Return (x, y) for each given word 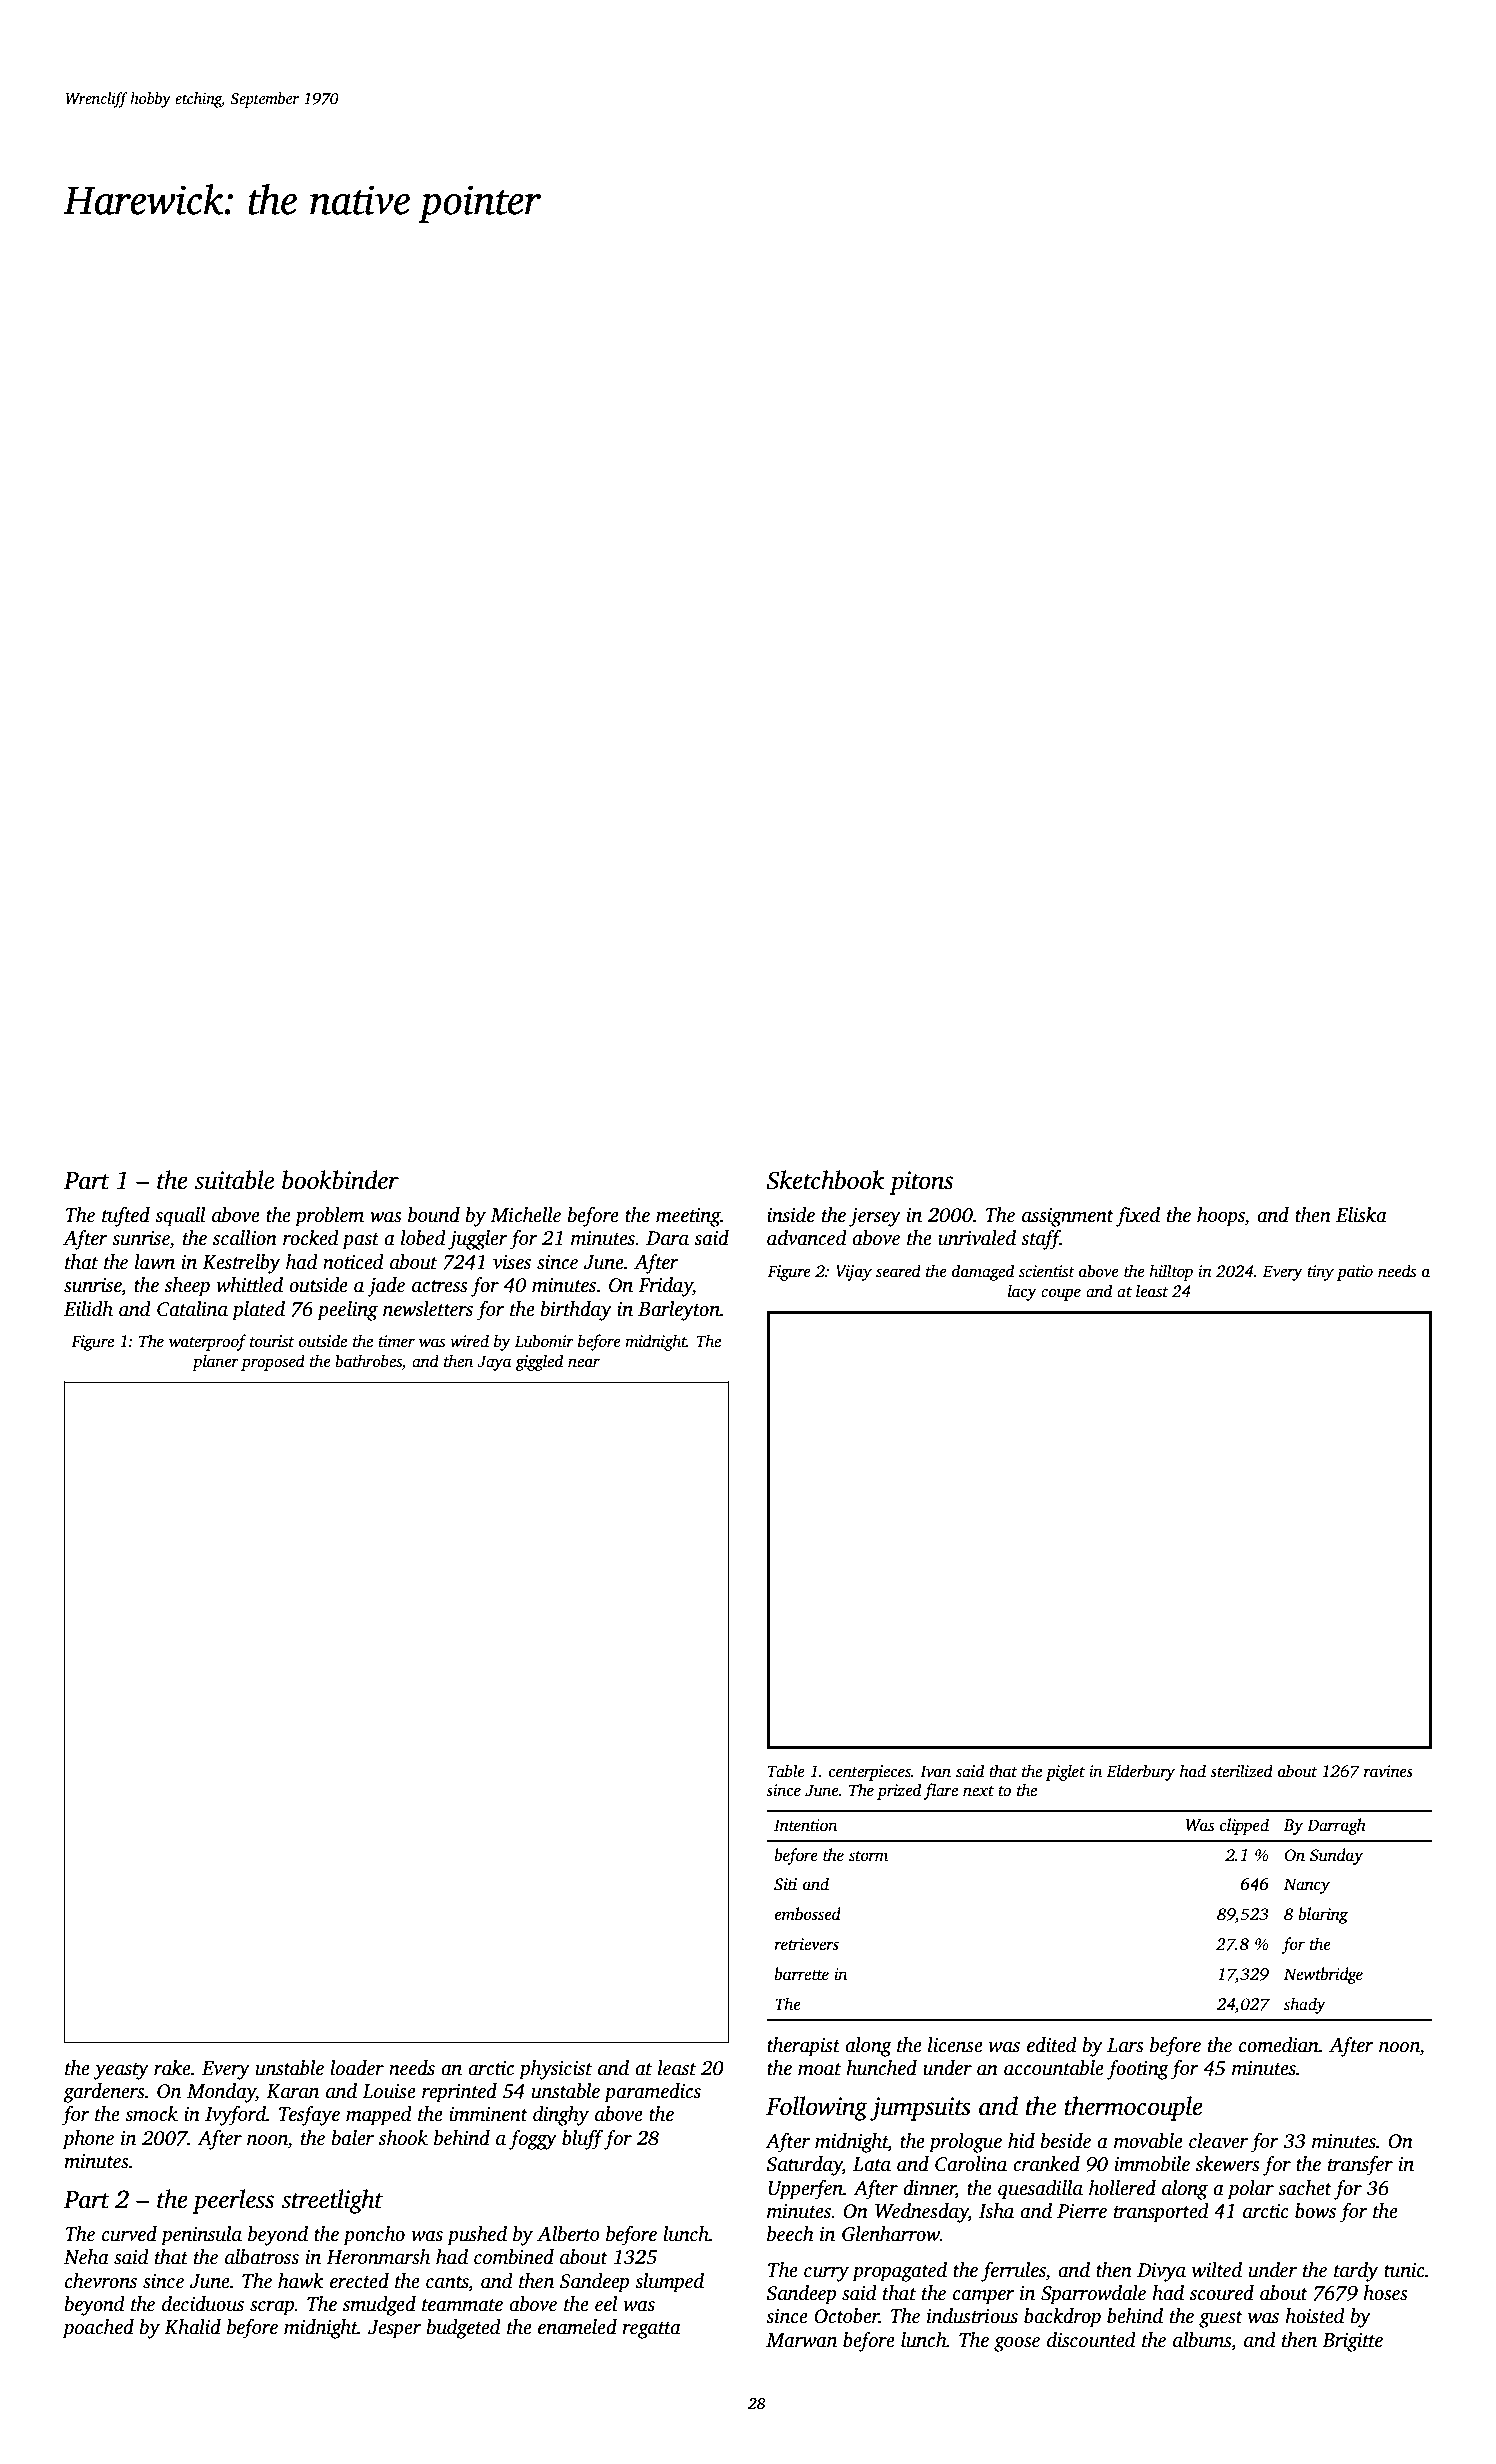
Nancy (1307, 1886)
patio (1355, 1273)
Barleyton (679, 1311)
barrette (801, 1974)
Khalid (192, 2327)
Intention (805, 1825)
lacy (1022, 1292)
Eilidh (88, 1309)
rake (172, 2068)
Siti (785, 1884)
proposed (273, 1362)
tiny (1320, 1273)
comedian (1279, 2045)
